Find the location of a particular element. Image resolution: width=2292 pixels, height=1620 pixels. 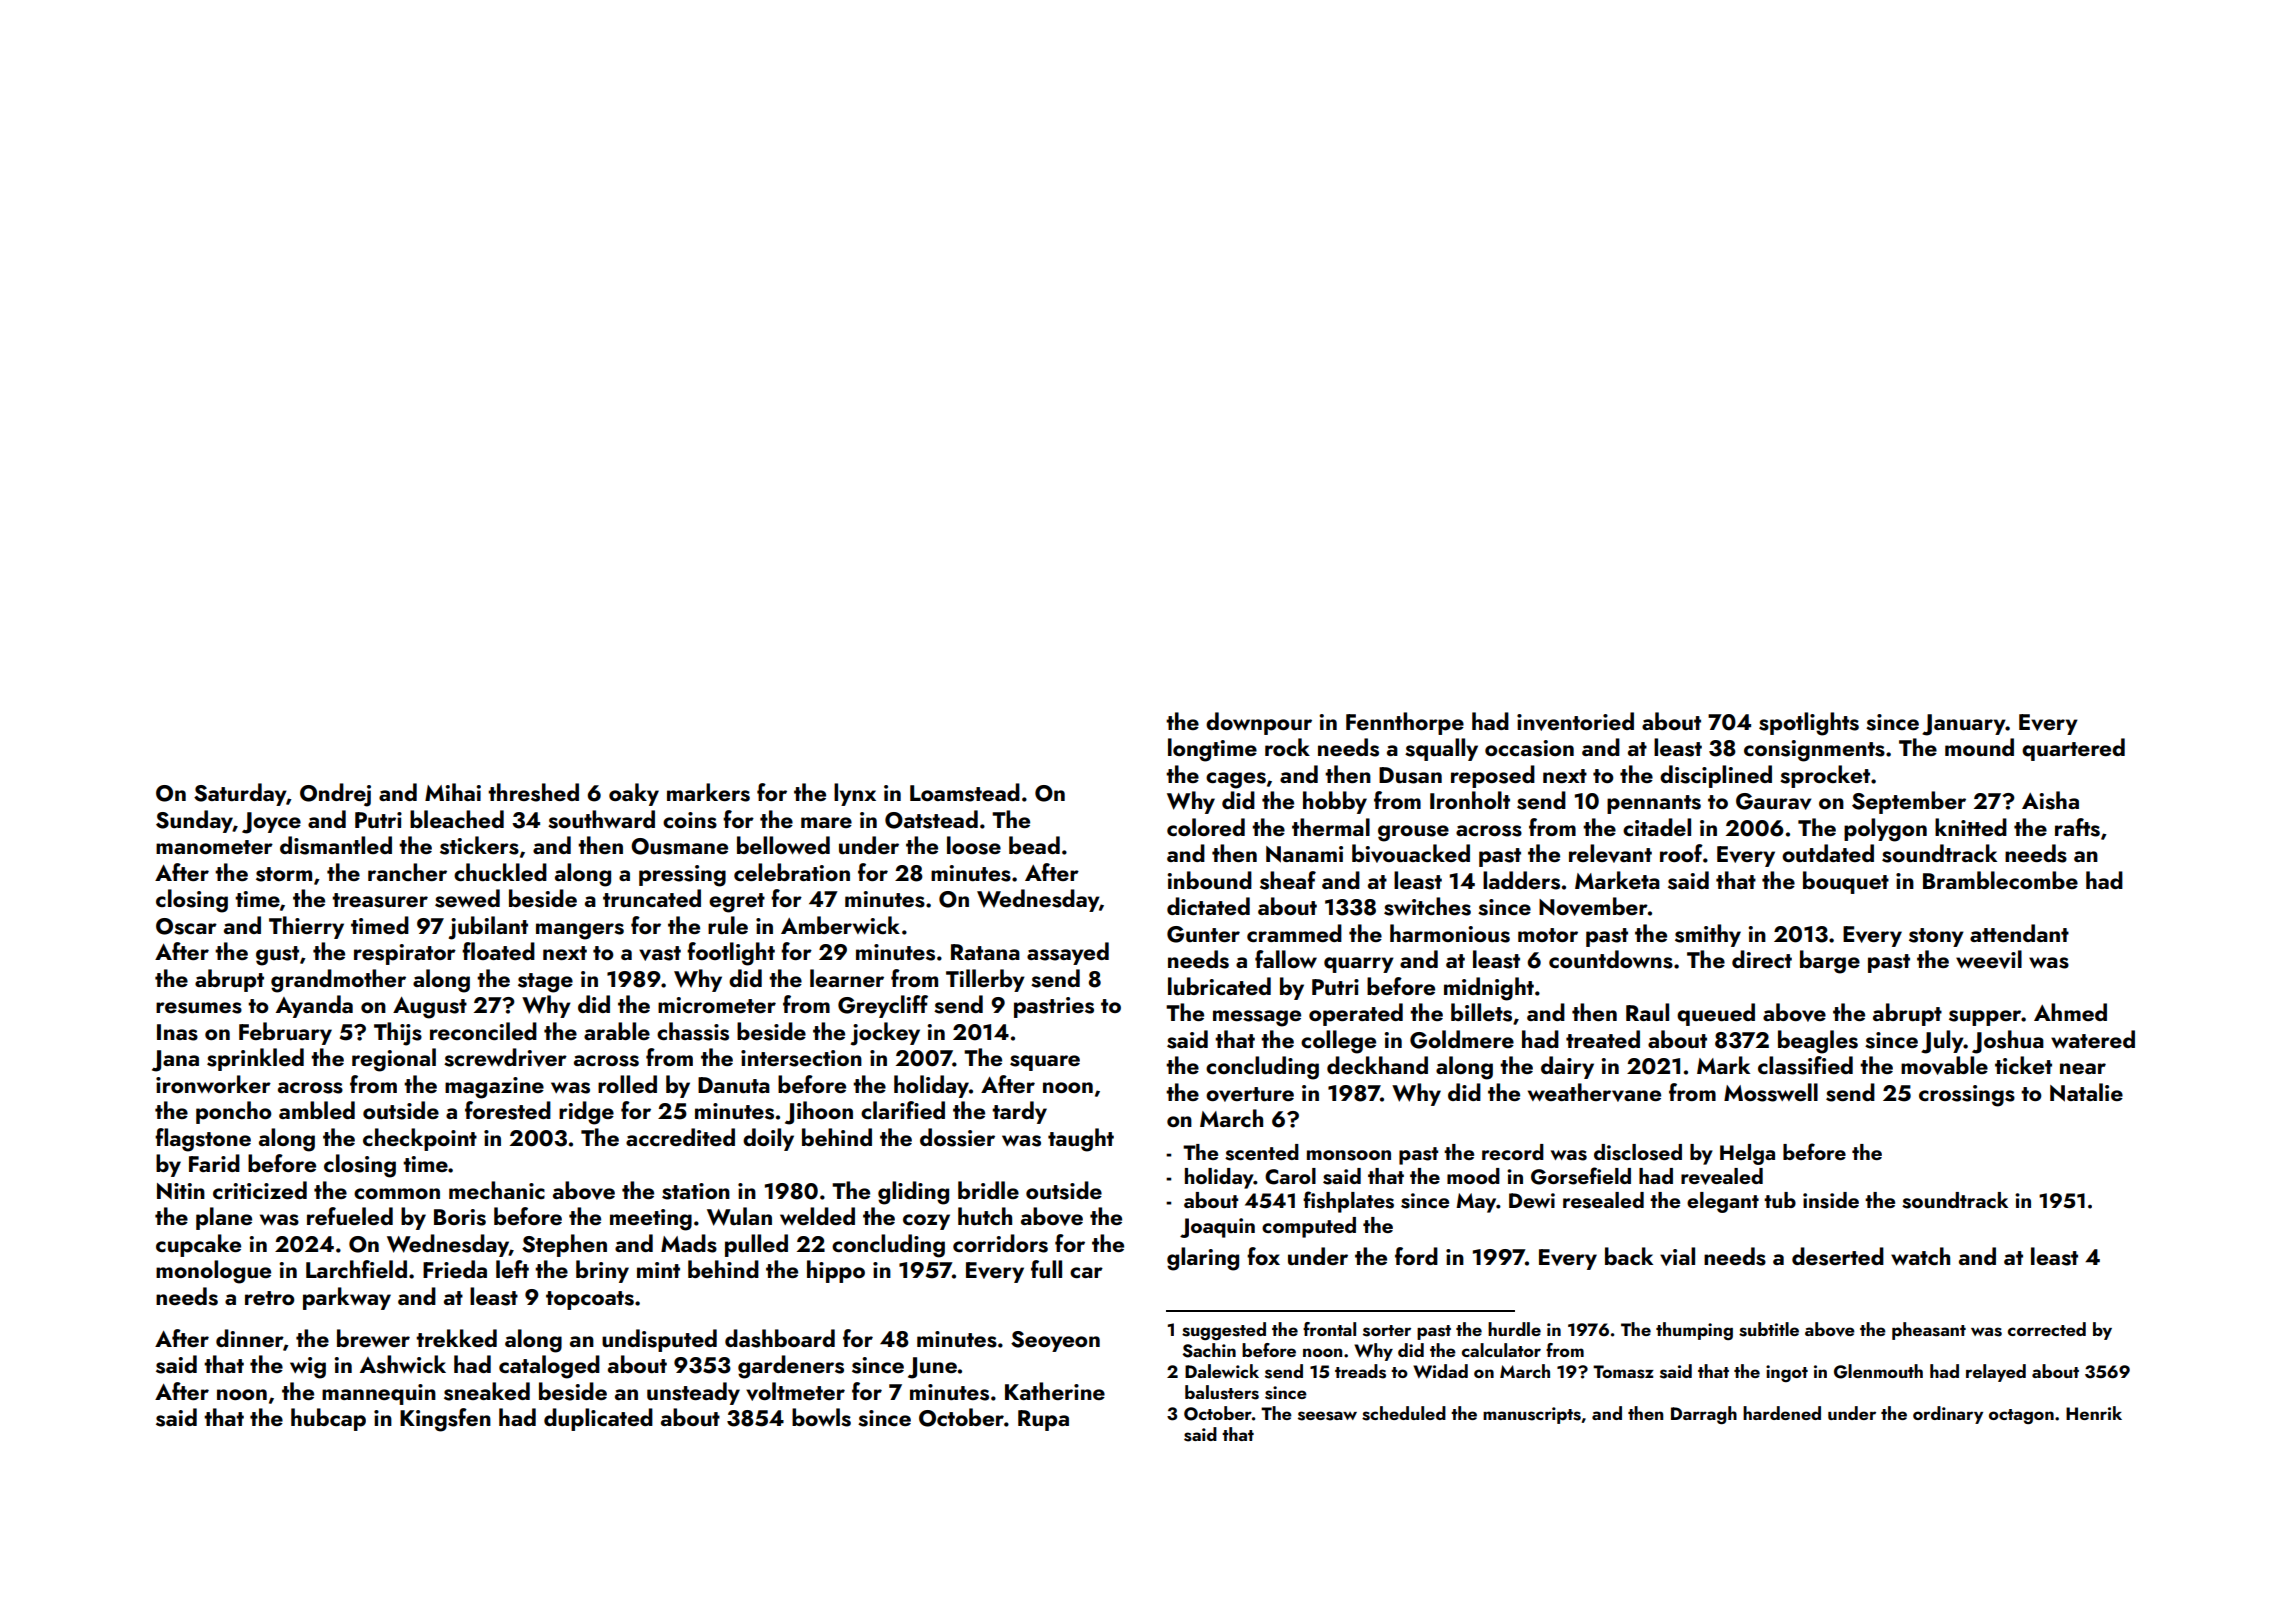

resumes is located at coordinates (199, 1008).
